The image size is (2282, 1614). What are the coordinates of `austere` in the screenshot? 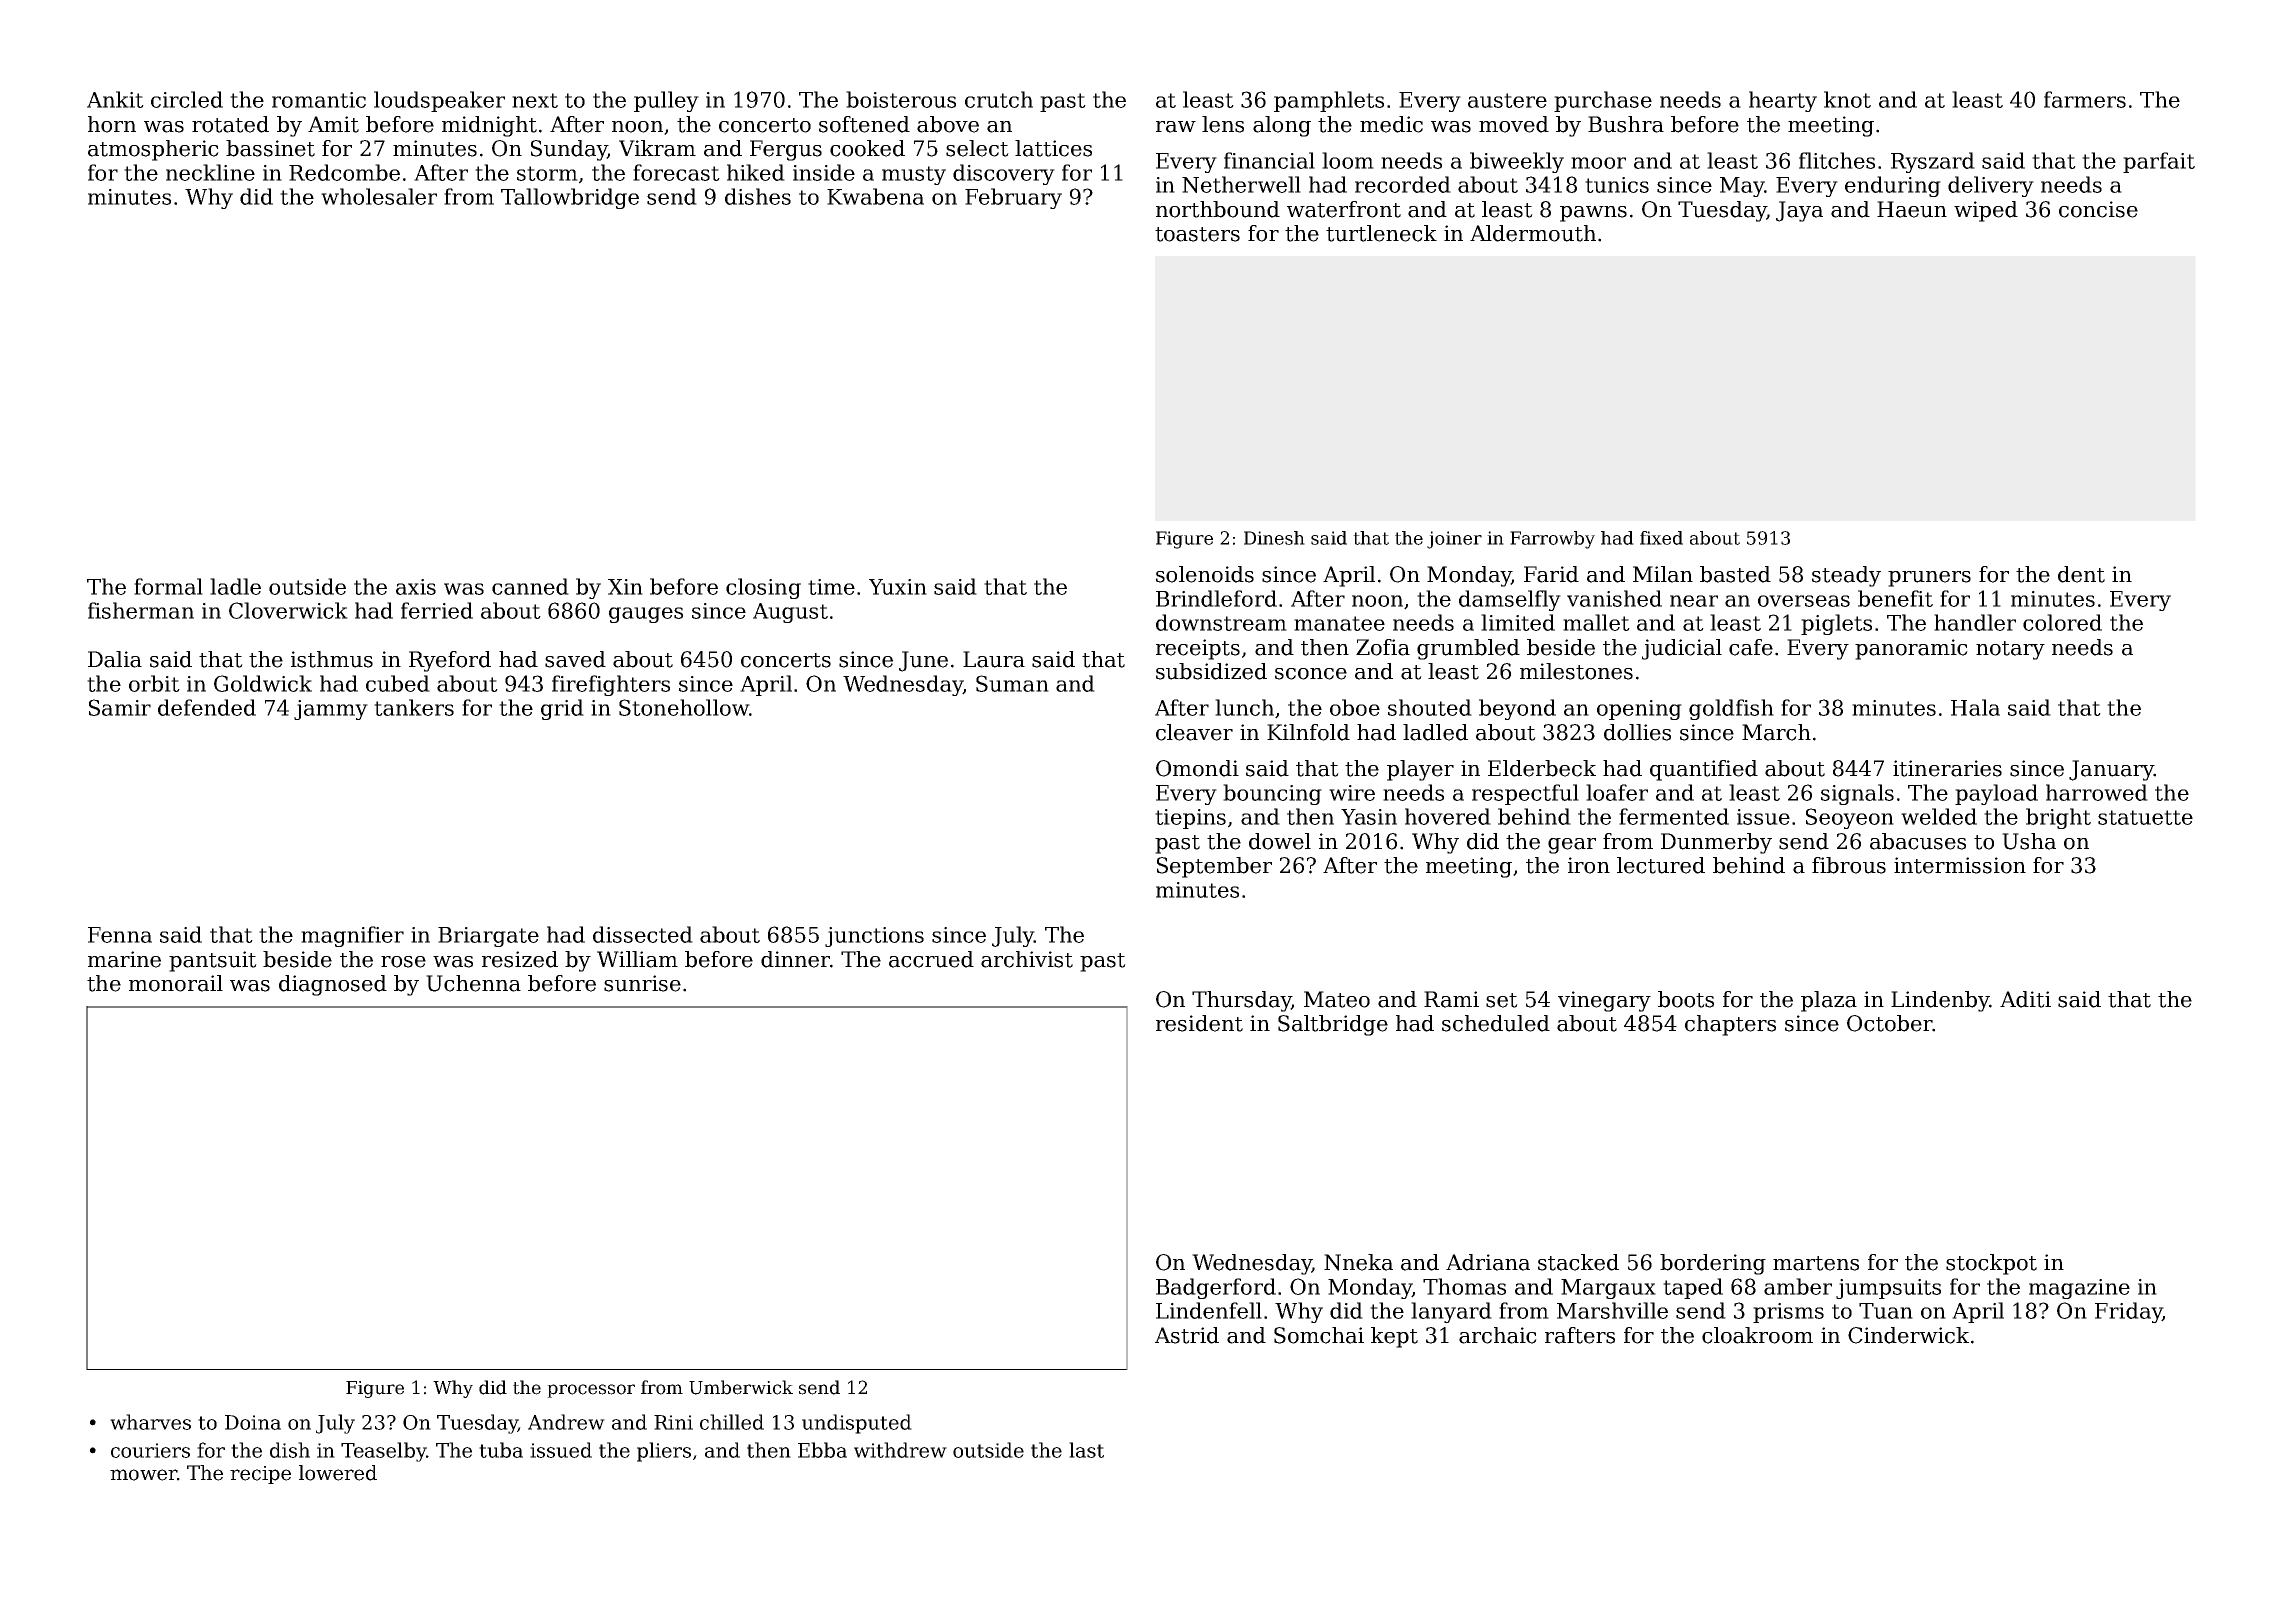 It's located at (1507, 100).
